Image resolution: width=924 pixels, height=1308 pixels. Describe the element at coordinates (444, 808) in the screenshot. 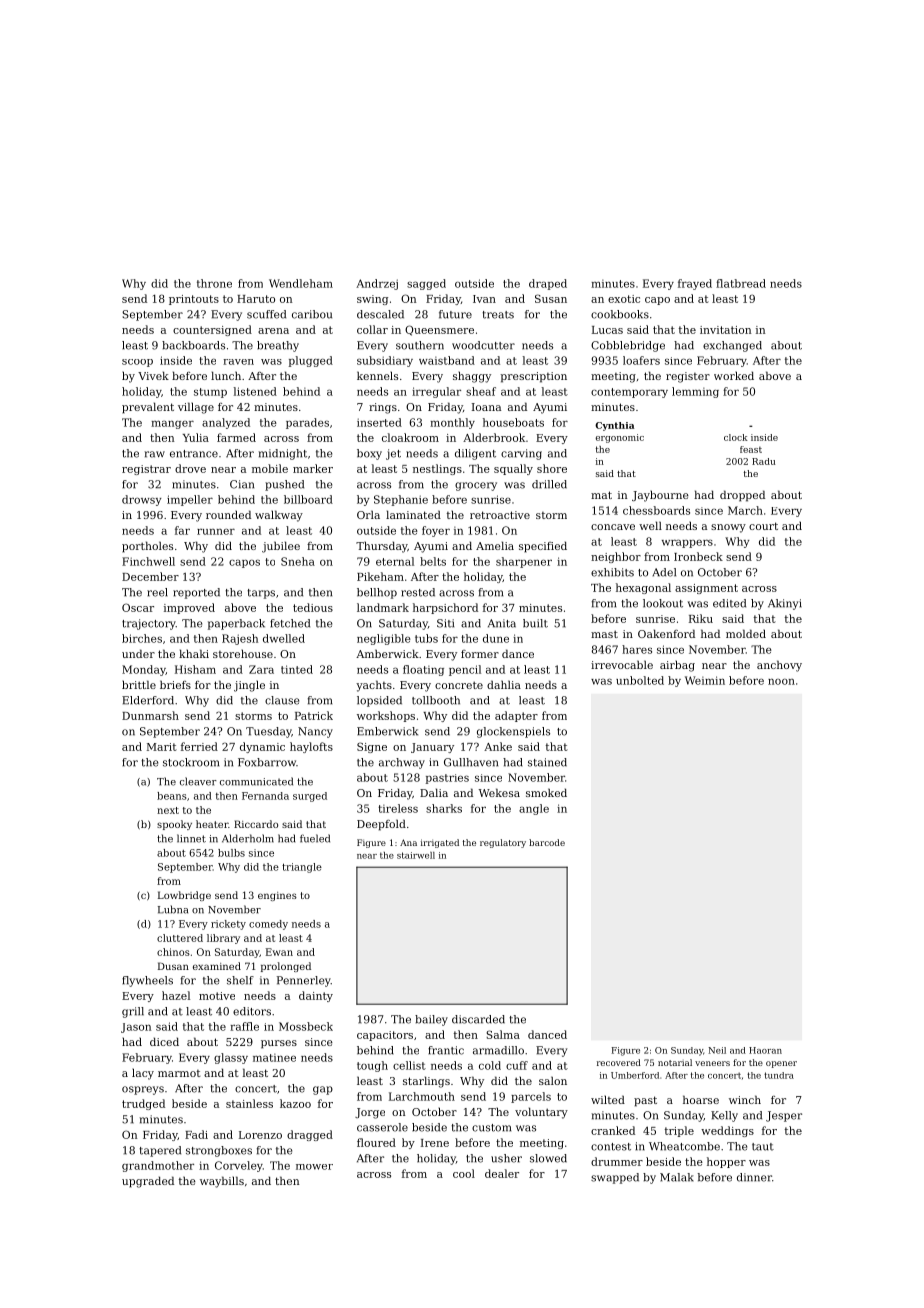

I see `sharks` at that location.
